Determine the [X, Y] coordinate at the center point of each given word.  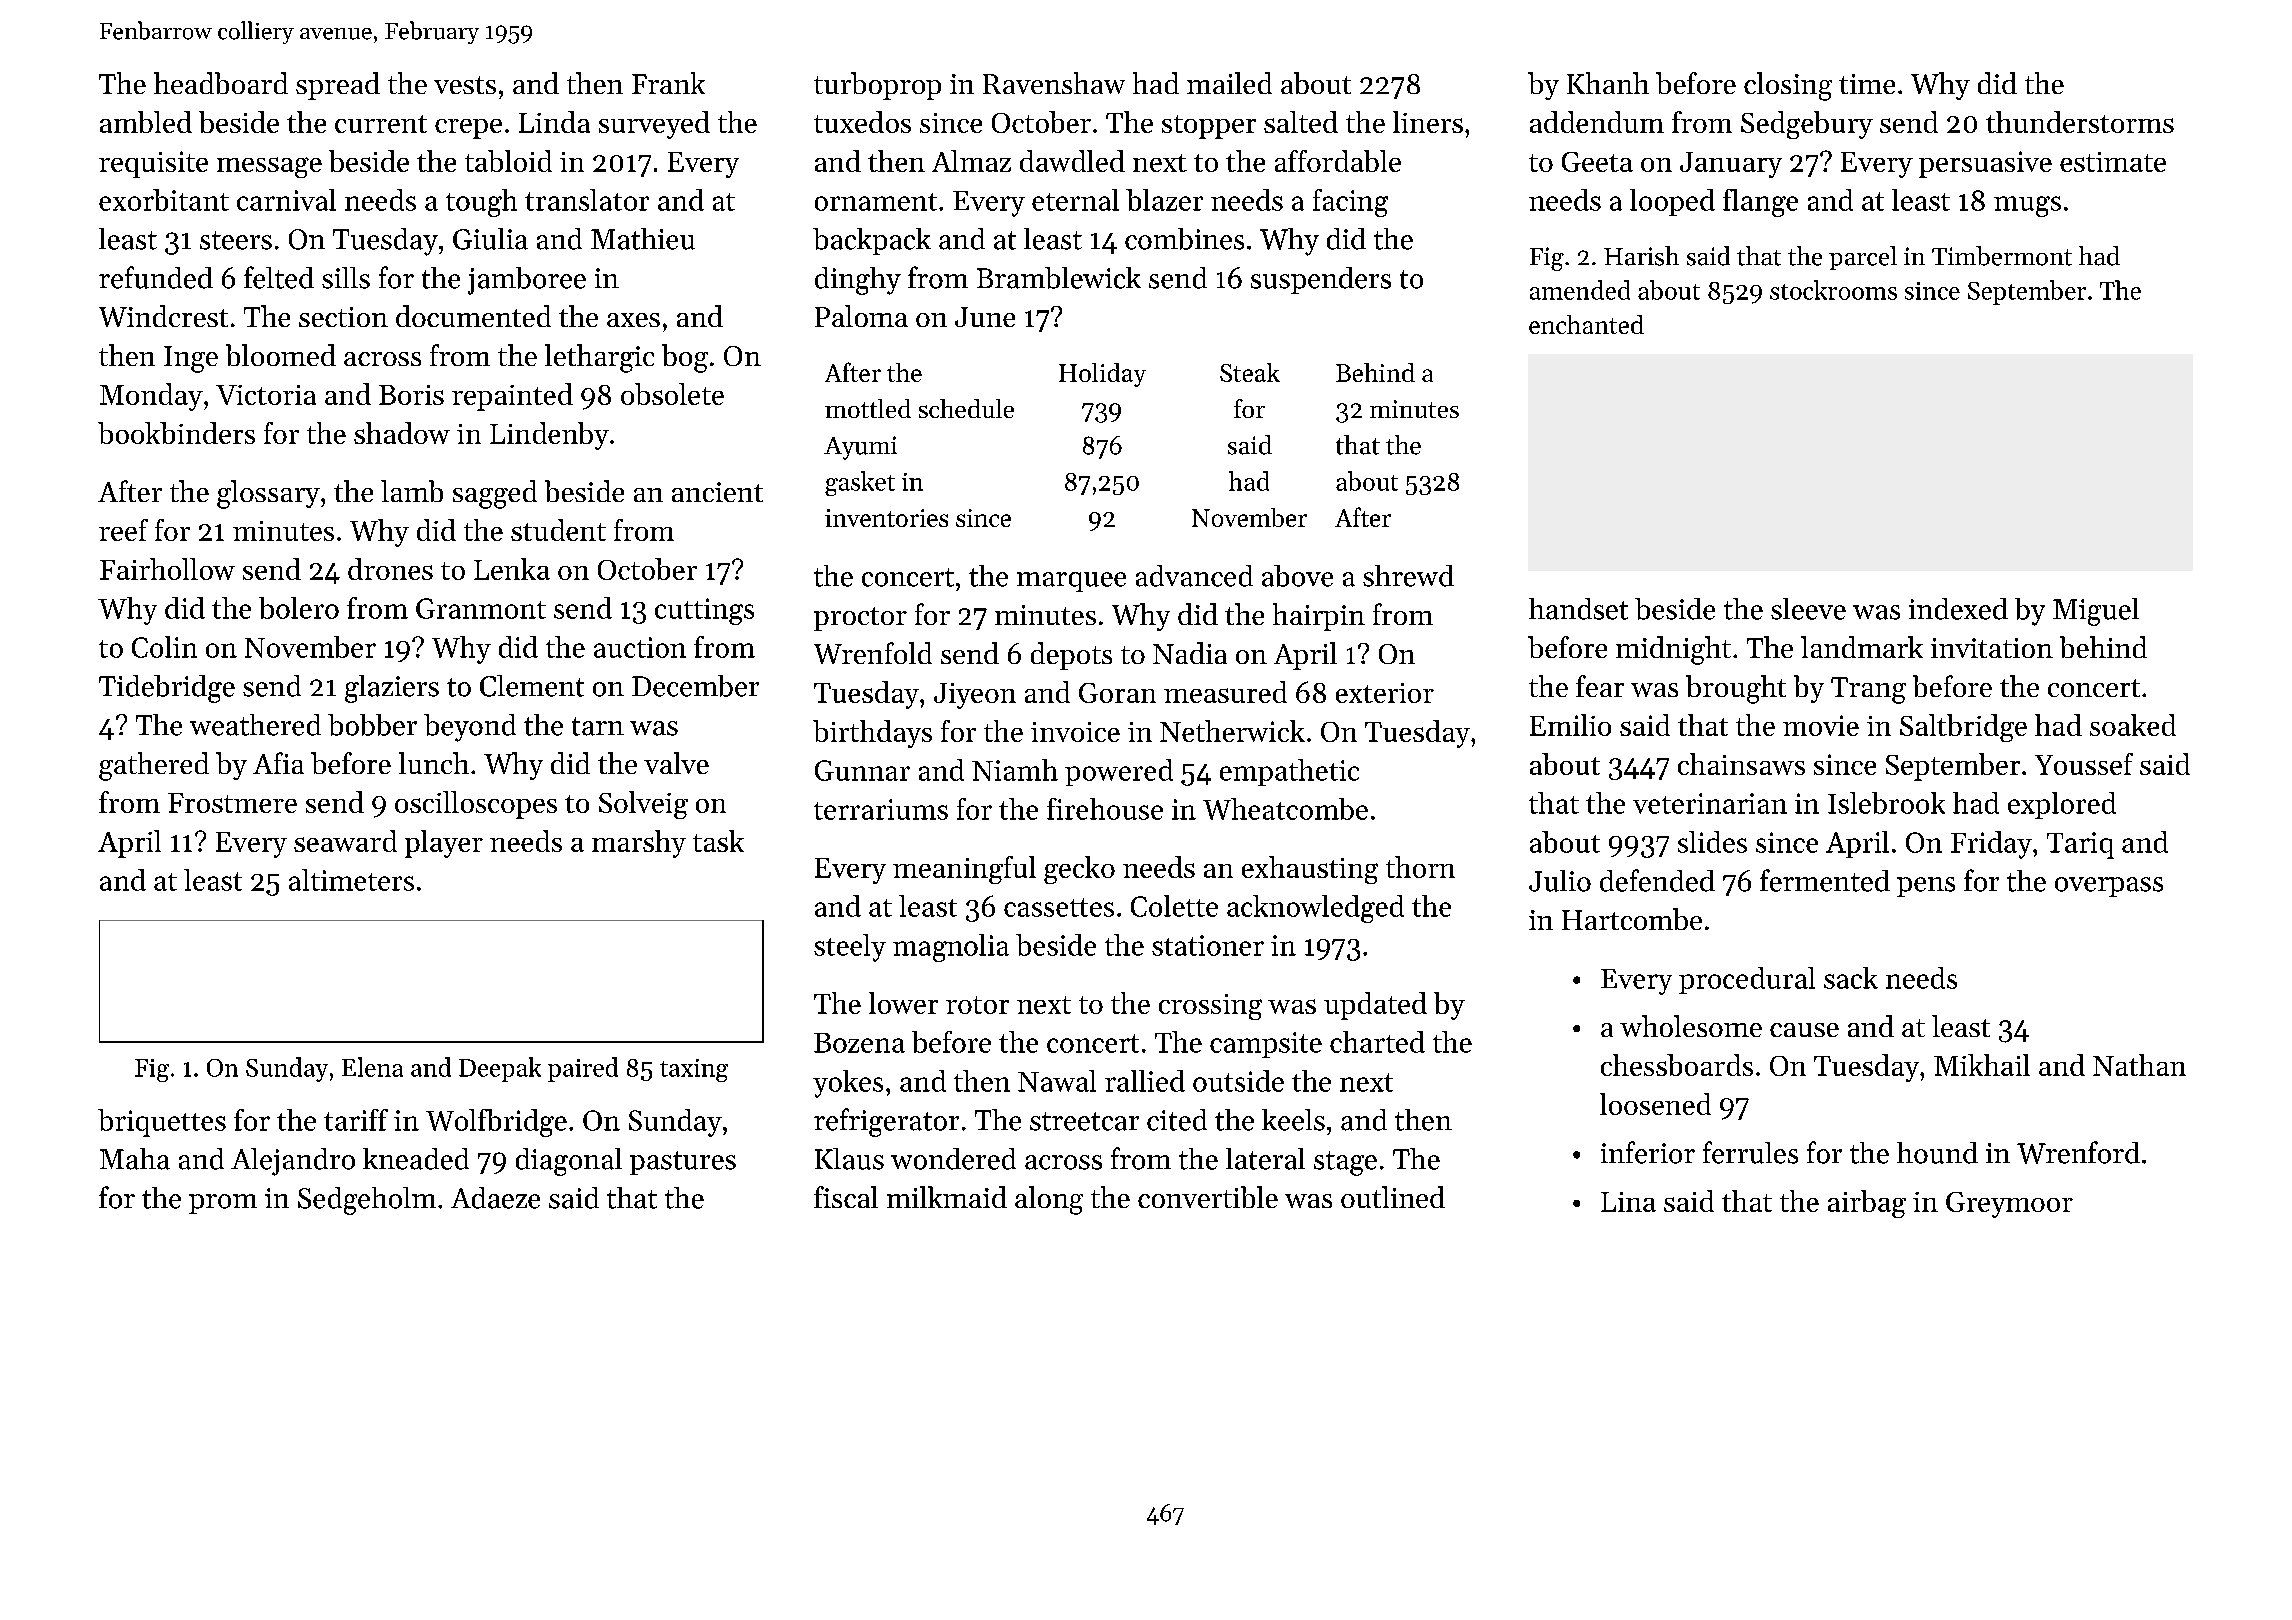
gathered [154, 766]
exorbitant [164, 200]
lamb [412, 491]
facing [1350, 203]
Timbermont [2002, 256]
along [1049, 1200]
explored [2062, 805]
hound [1937, 1153]
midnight [1673, 650]
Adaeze [495, 1198]
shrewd [1408, 576]
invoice [1075, 732]
